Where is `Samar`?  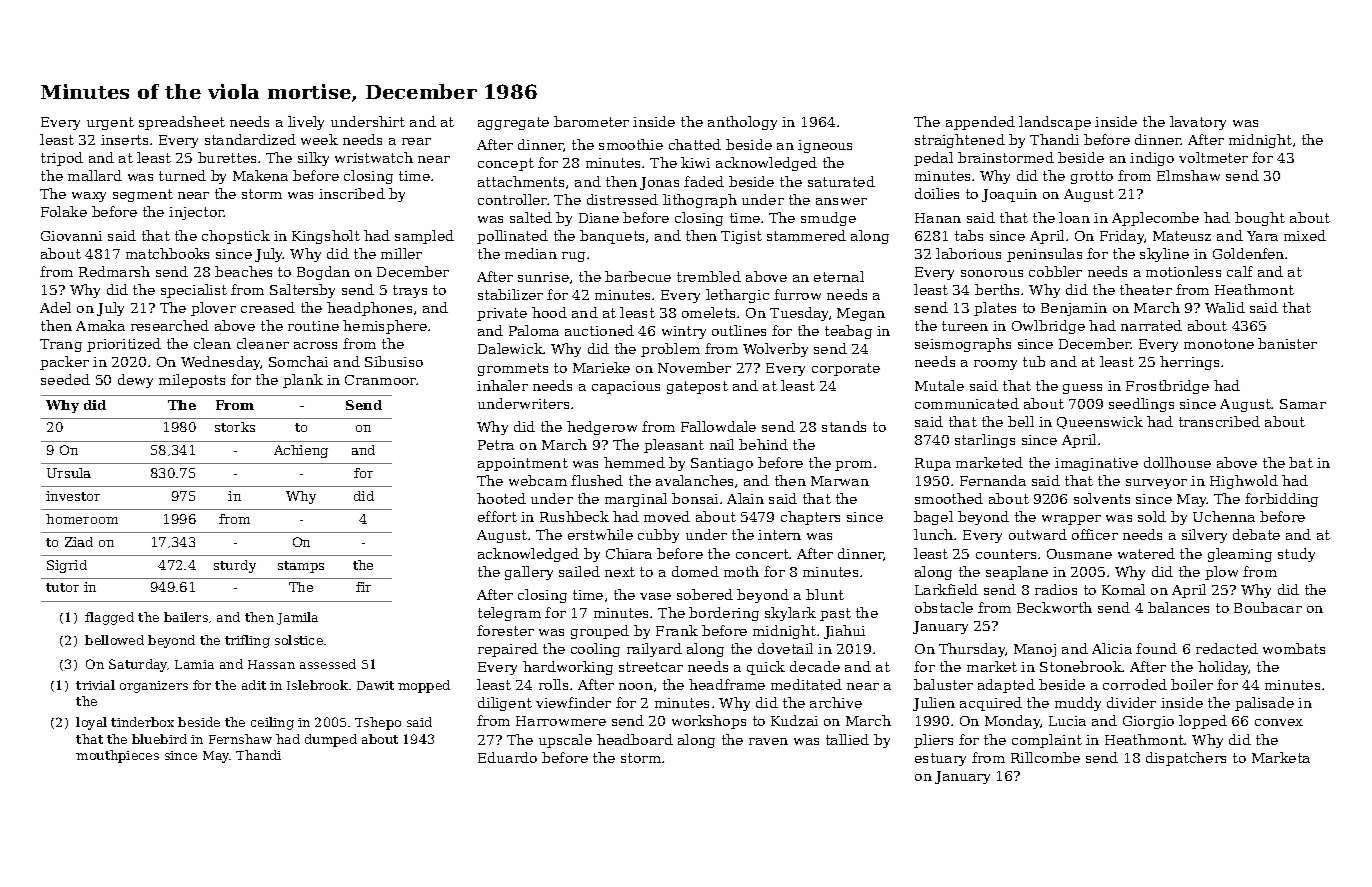 Samar is located at coordinates (1303, 404).
